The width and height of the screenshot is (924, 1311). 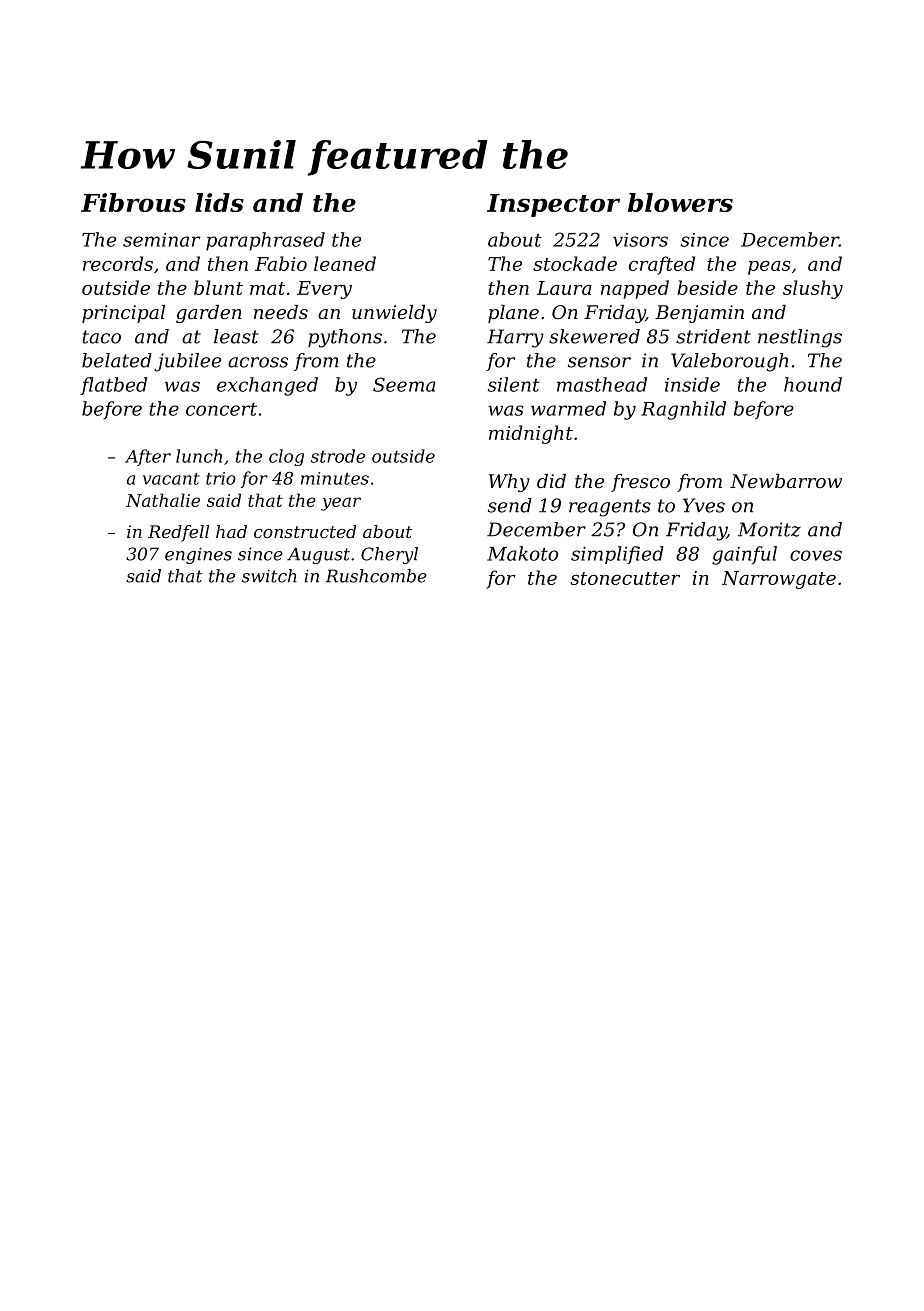 What do you see at coordinates (813, 384) in the screenshot?
I see `hound` at bounding box center [813, 384].
